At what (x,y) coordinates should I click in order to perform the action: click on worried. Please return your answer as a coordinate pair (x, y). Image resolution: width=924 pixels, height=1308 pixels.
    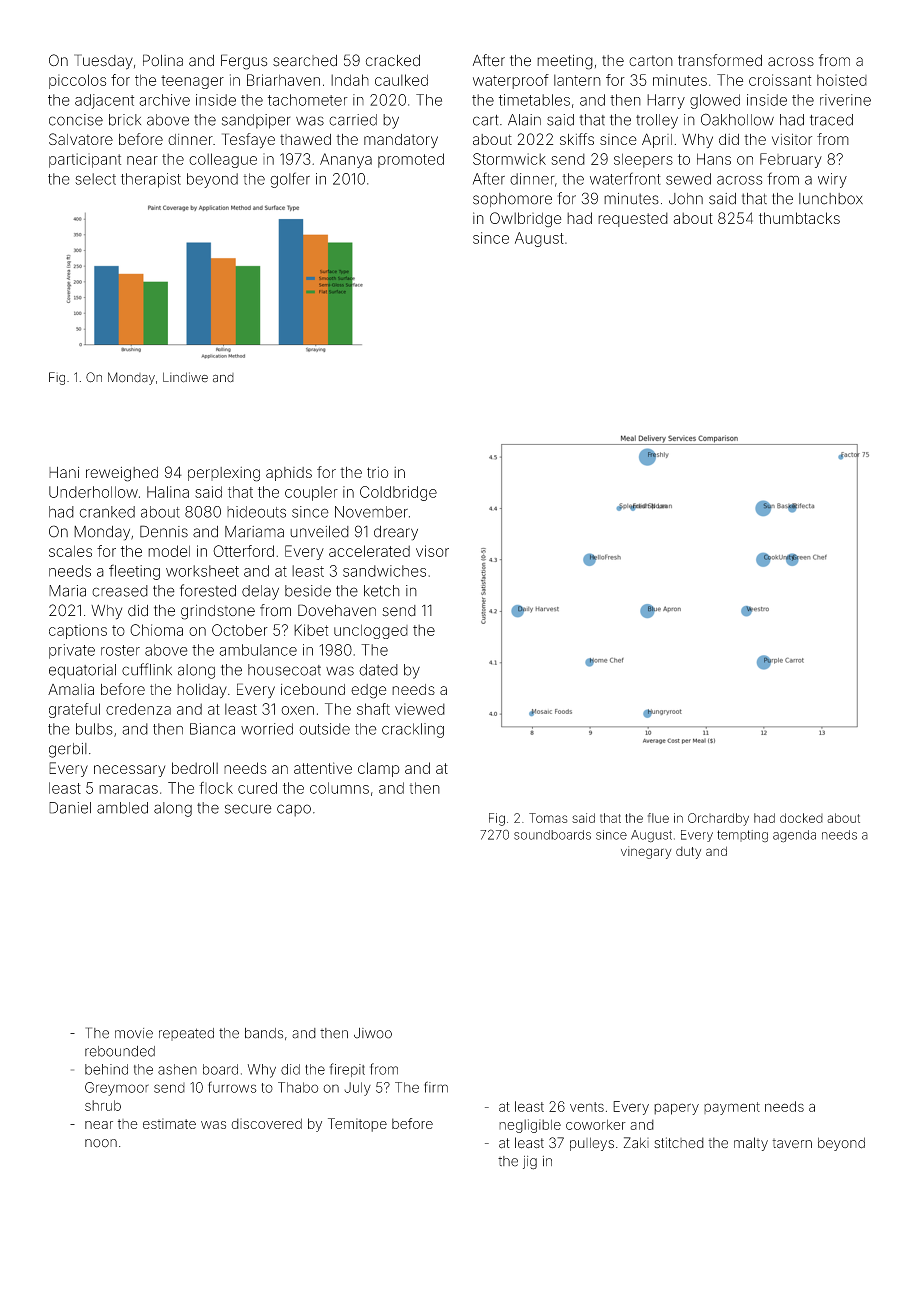
    Looking at the image, I should click on (267, 729).
